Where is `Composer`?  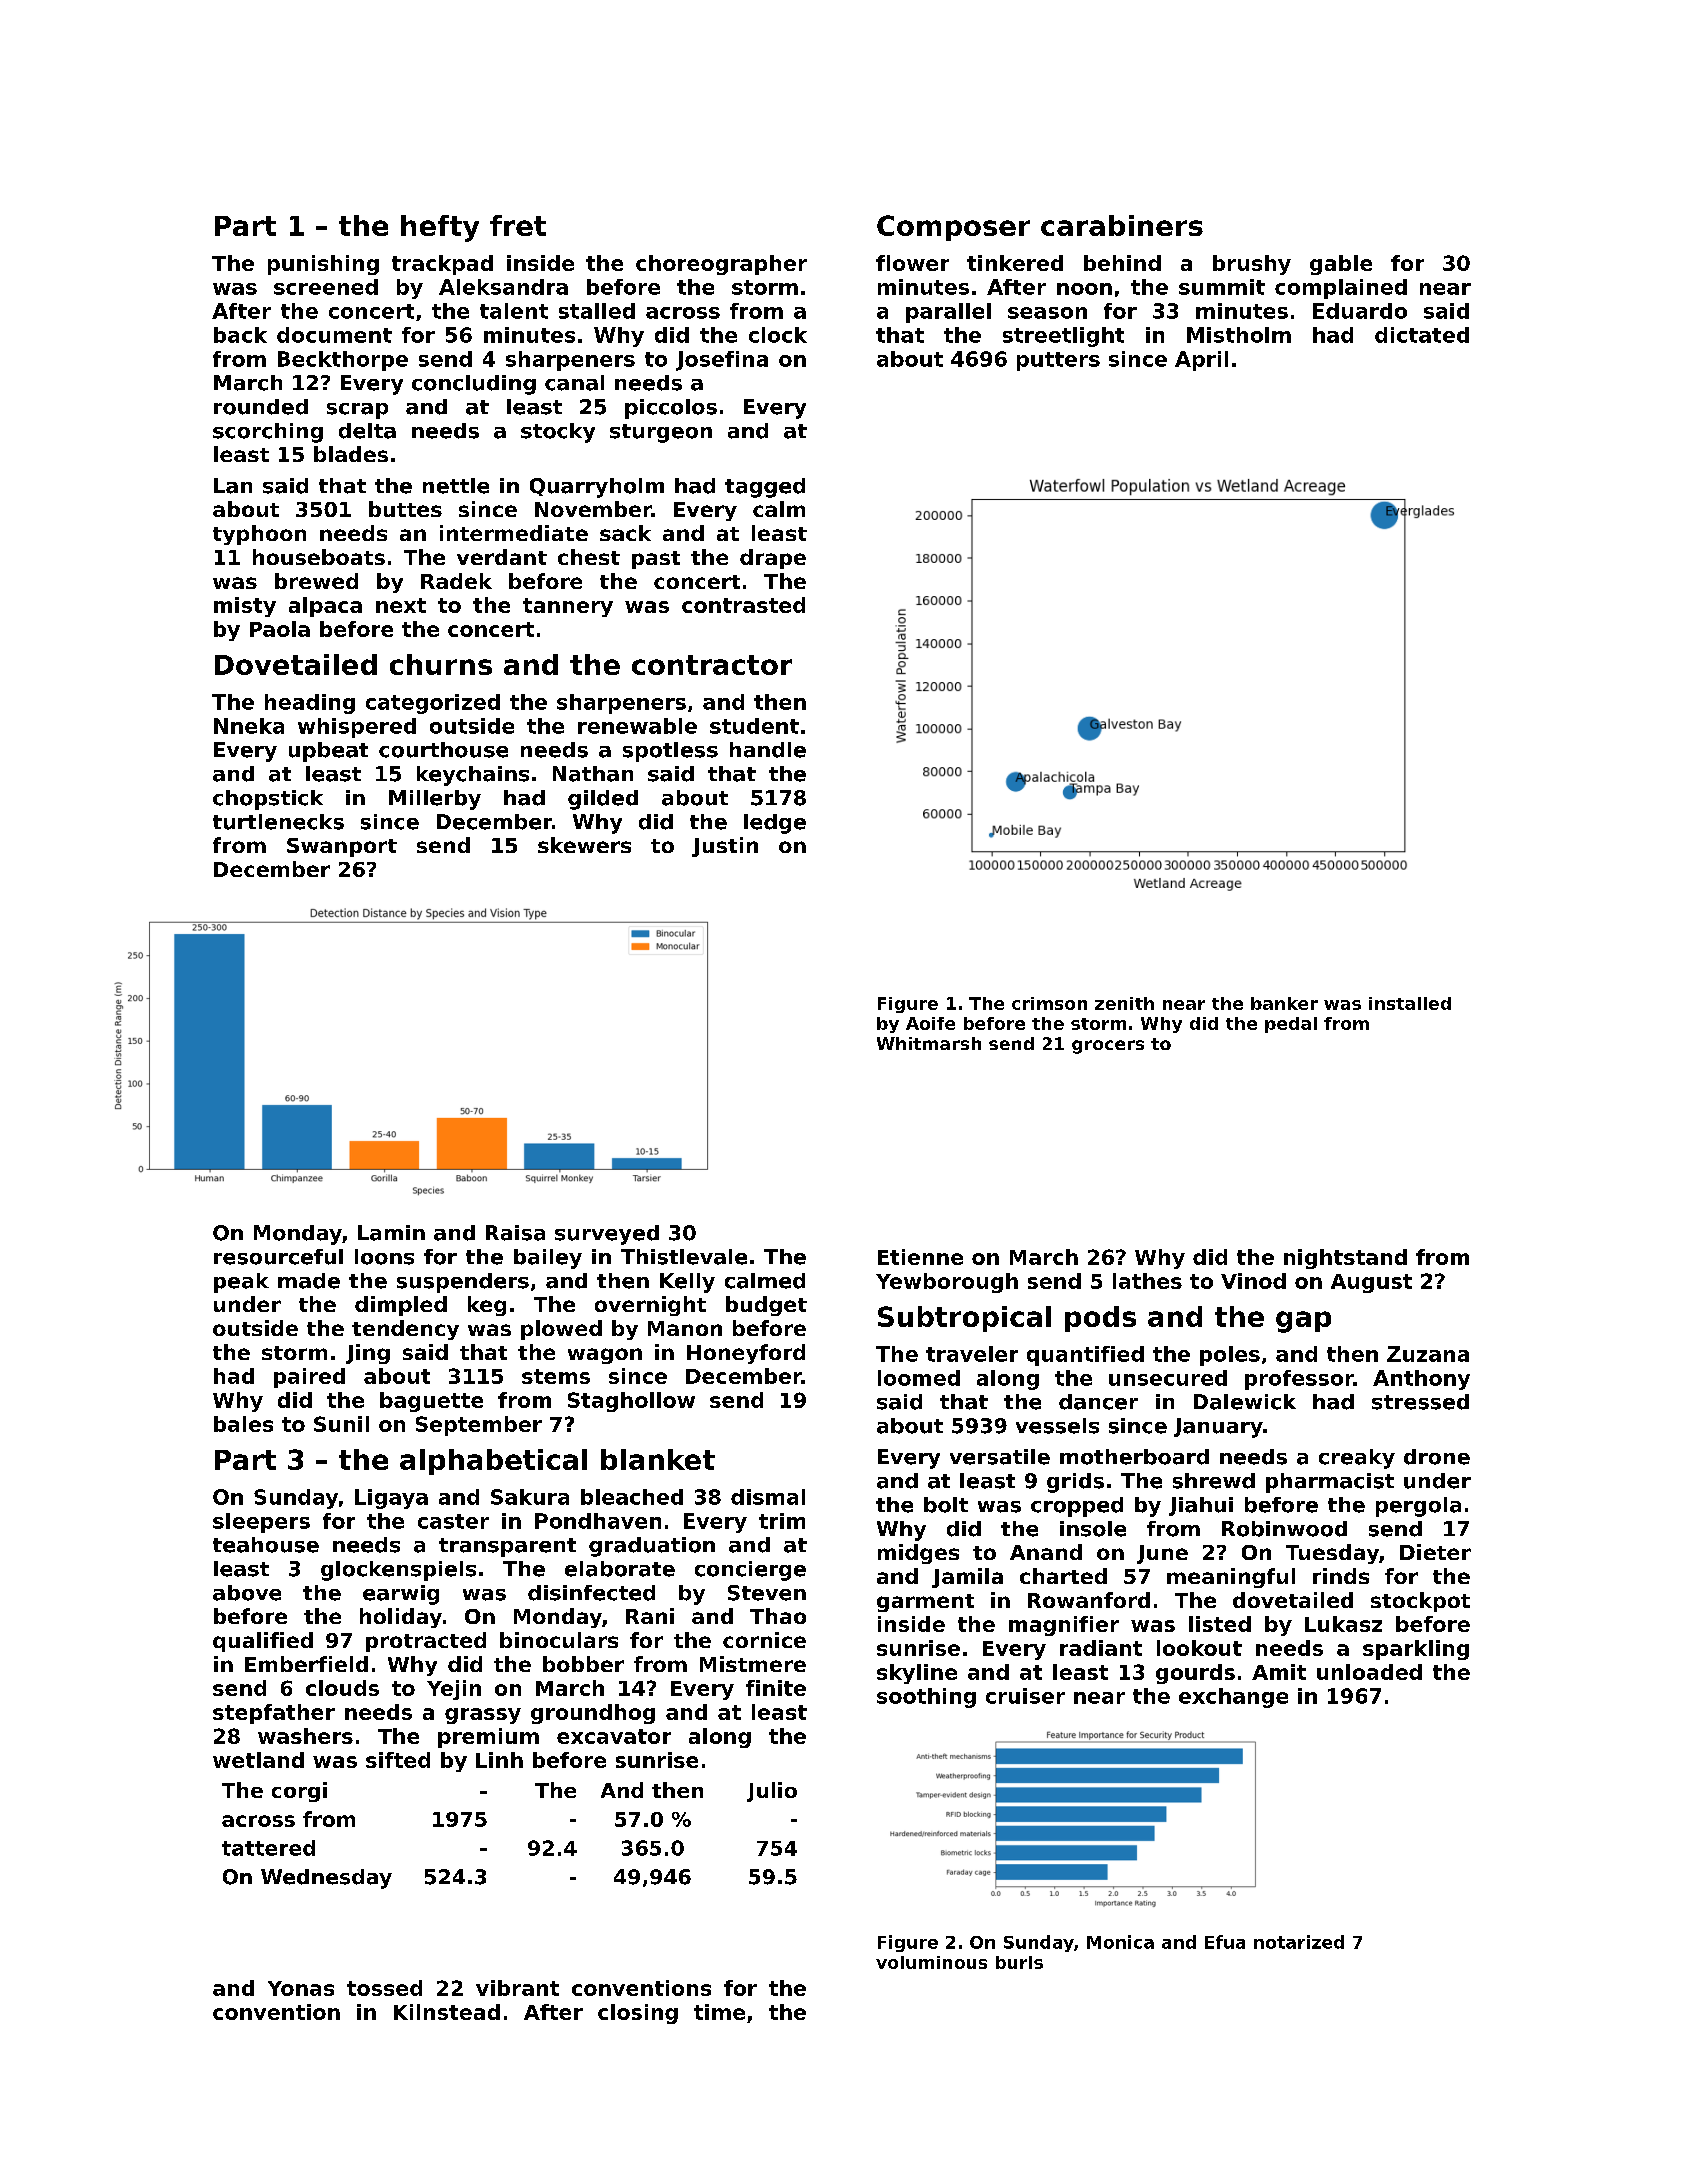
Composer is located at coordinates (953, 228).
